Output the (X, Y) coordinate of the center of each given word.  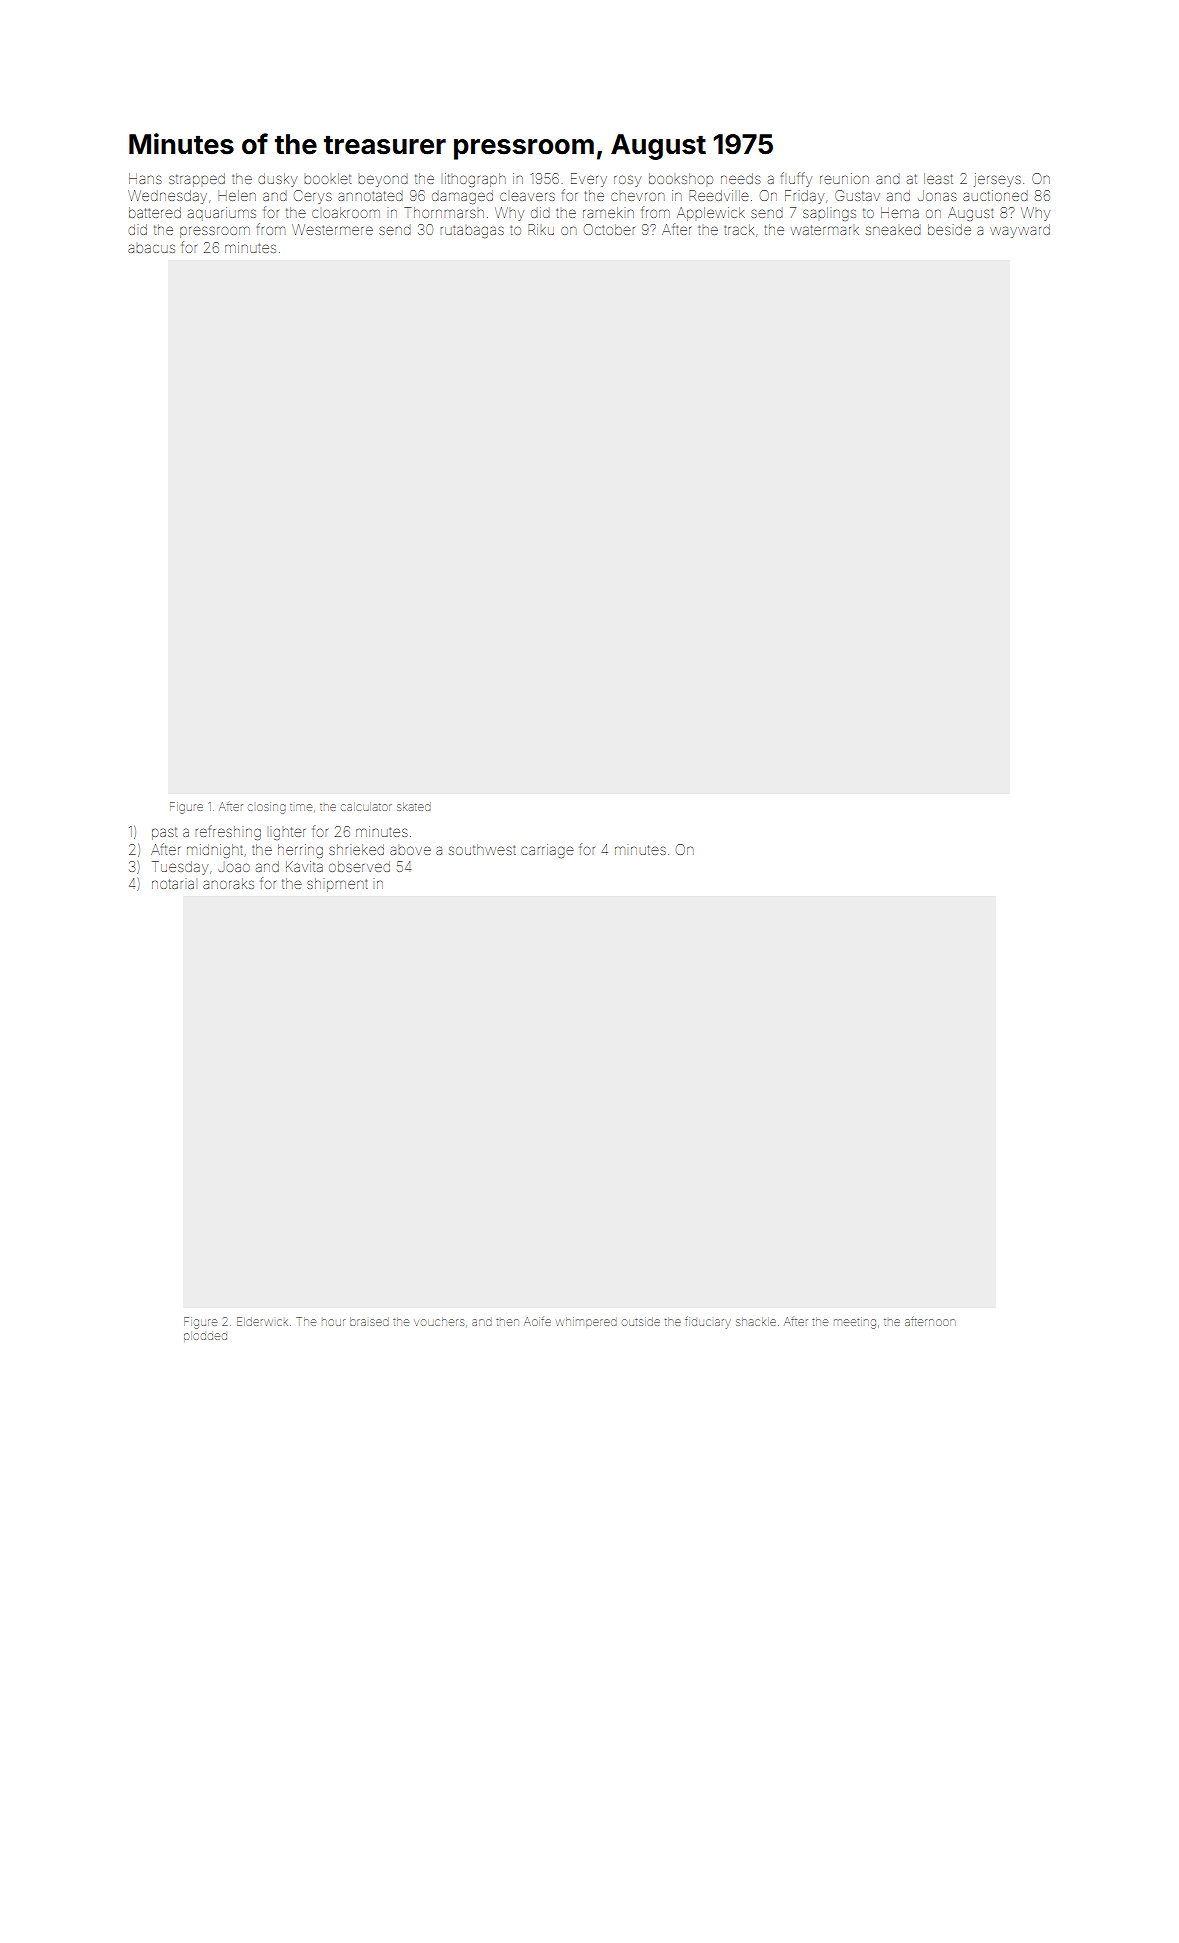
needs (741, 178)
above (410, 850)
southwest (482, 849)
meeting (855, 1324)
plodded (205, 1336)
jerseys (997, 180)
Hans (145, 178)
